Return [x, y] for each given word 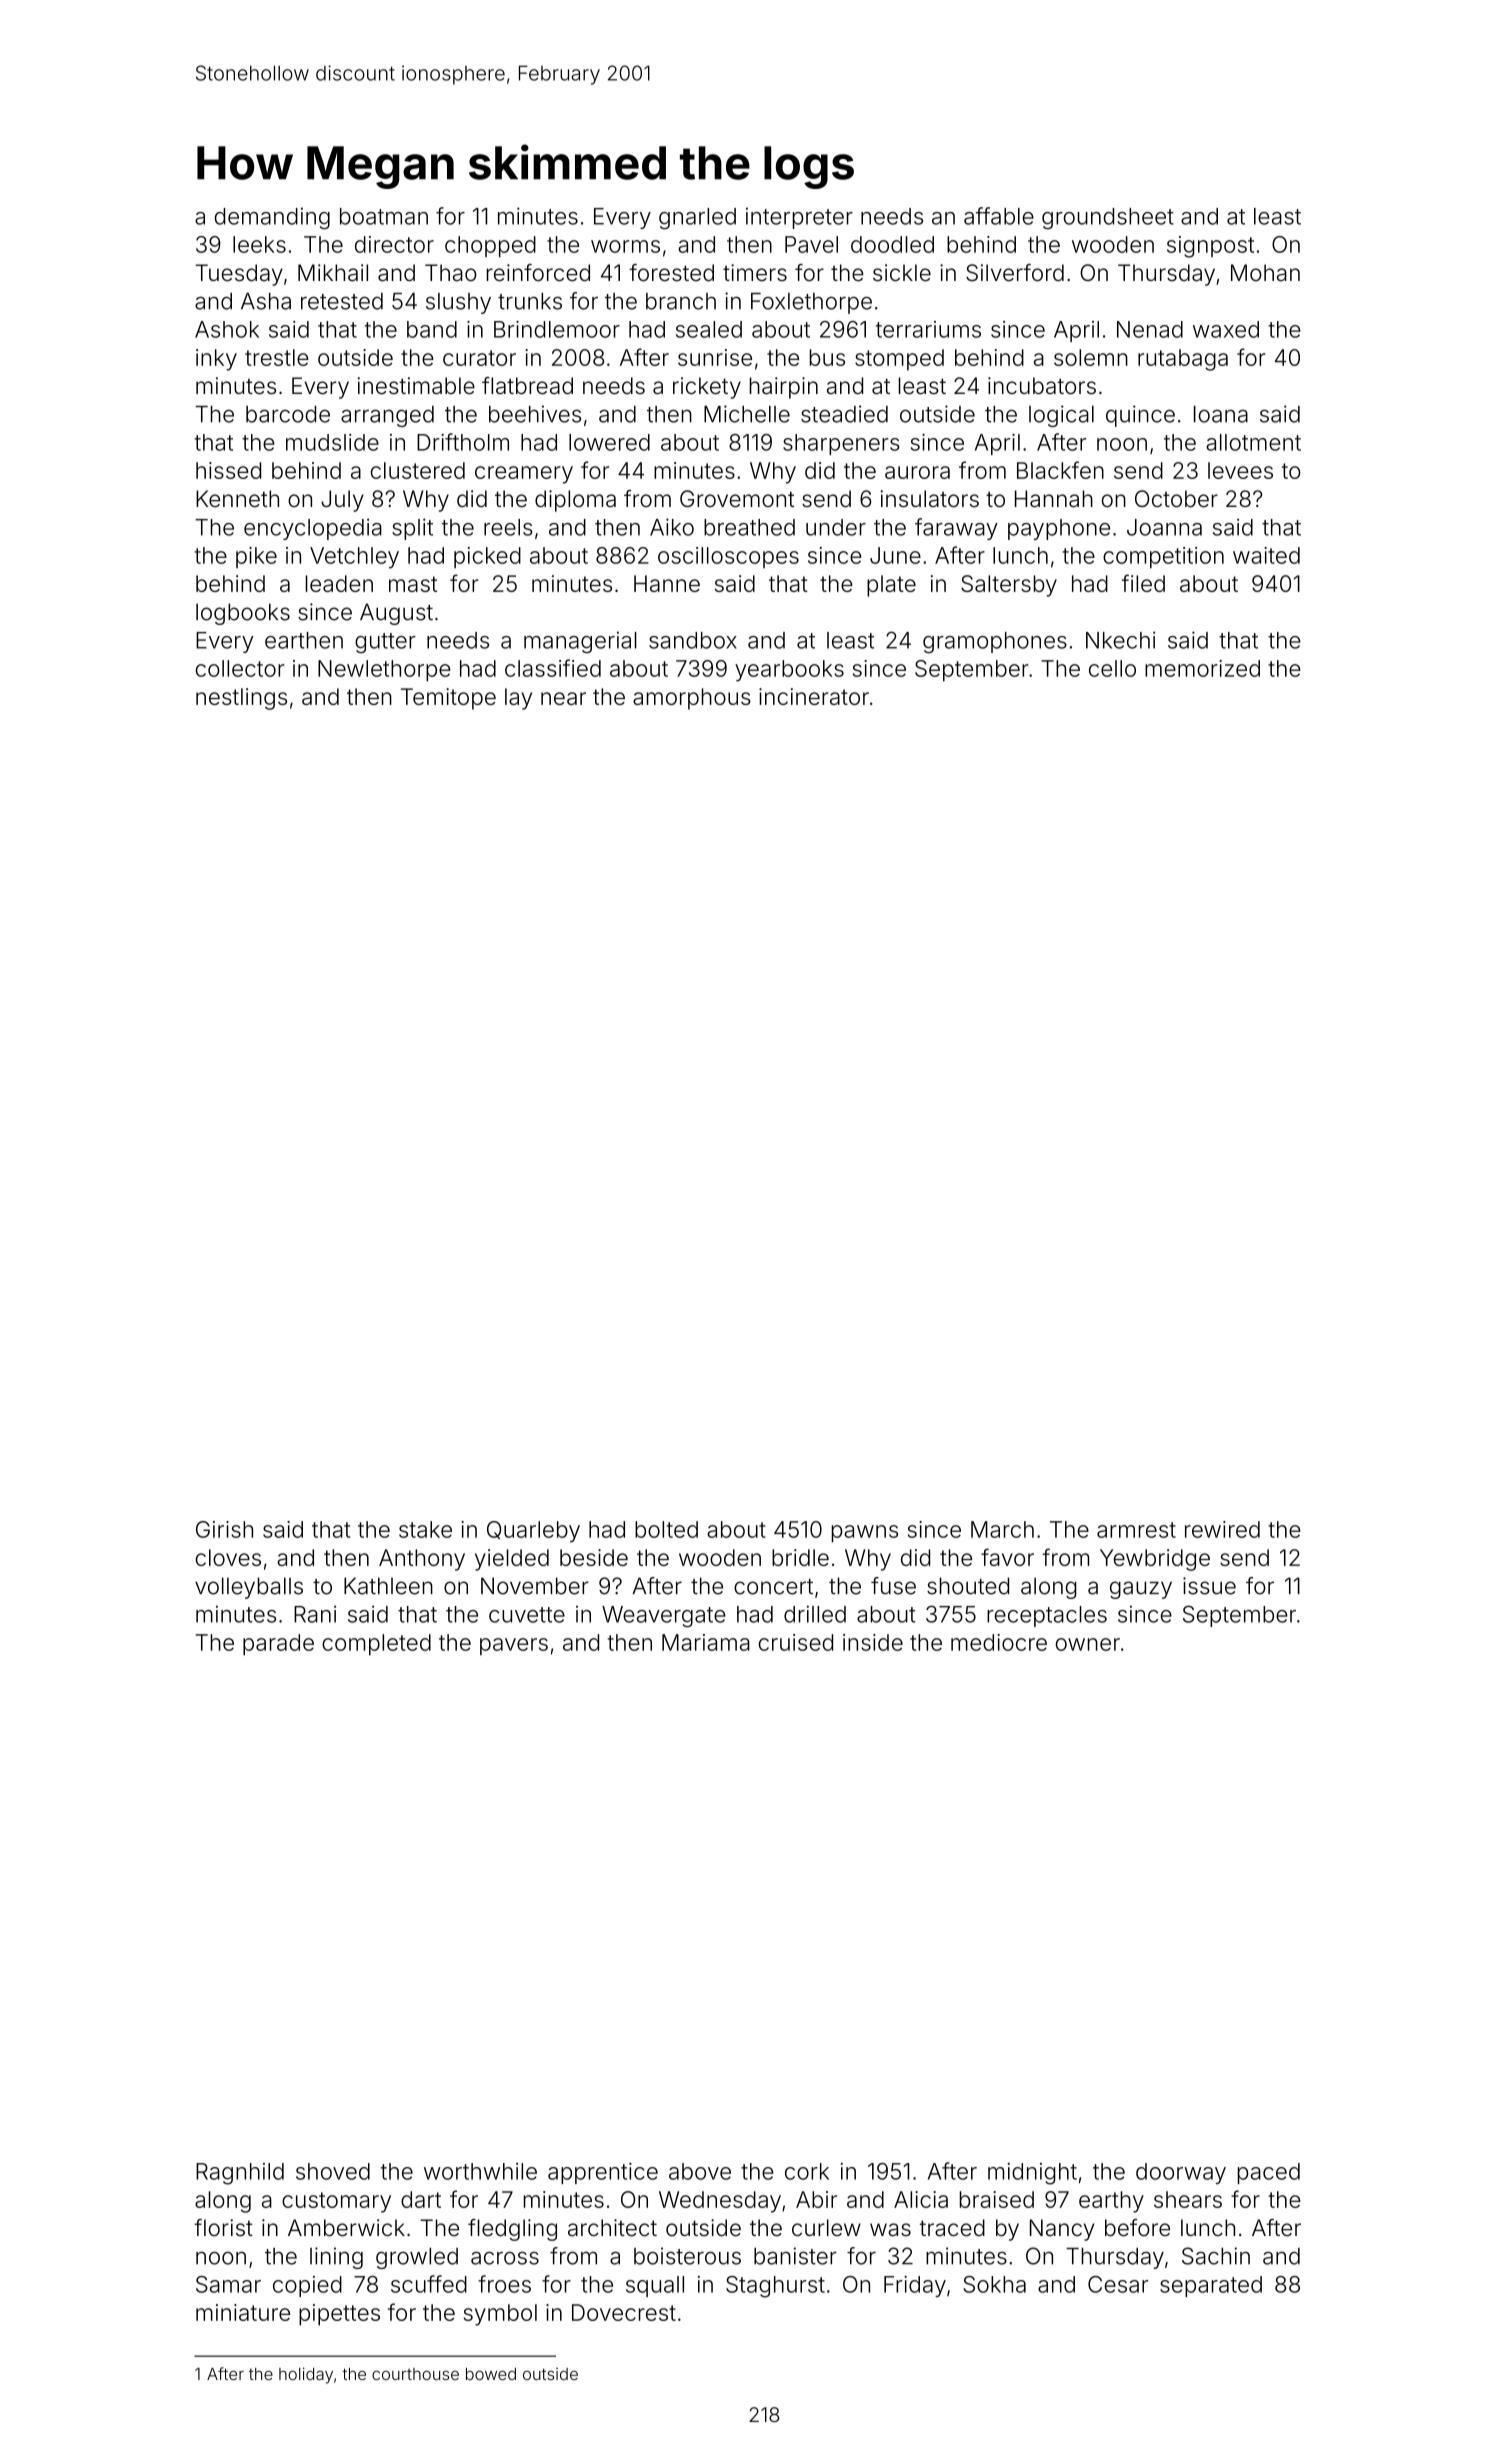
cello [1112, 668]
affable [999, 216]
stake [425, 1529]
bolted [666, 1529]
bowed [491, 2374]
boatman [384, 216]
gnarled [697, 219]
